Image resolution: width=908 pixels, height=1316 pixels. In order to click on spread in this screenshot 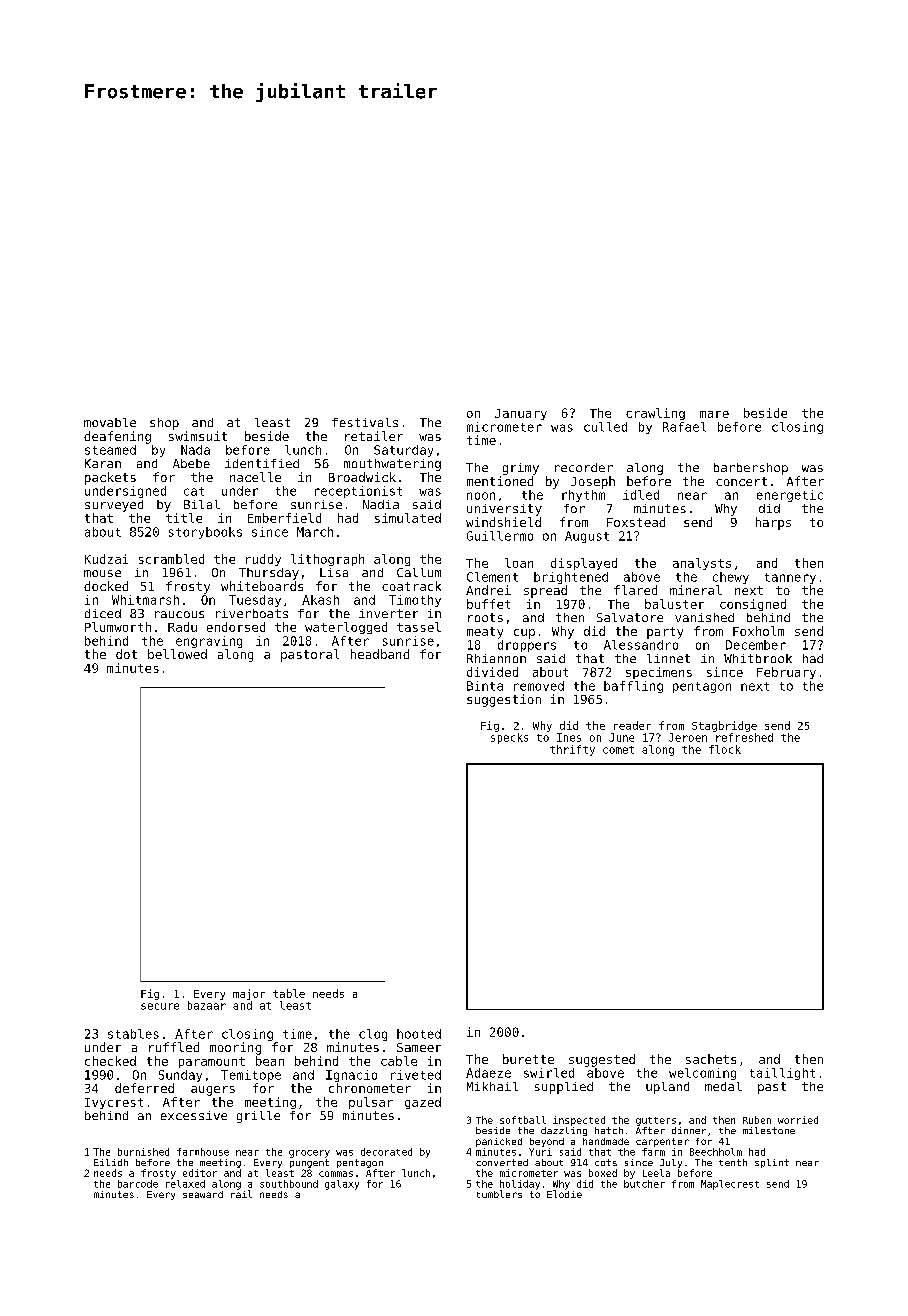, I will do `click(545, 591)`.
